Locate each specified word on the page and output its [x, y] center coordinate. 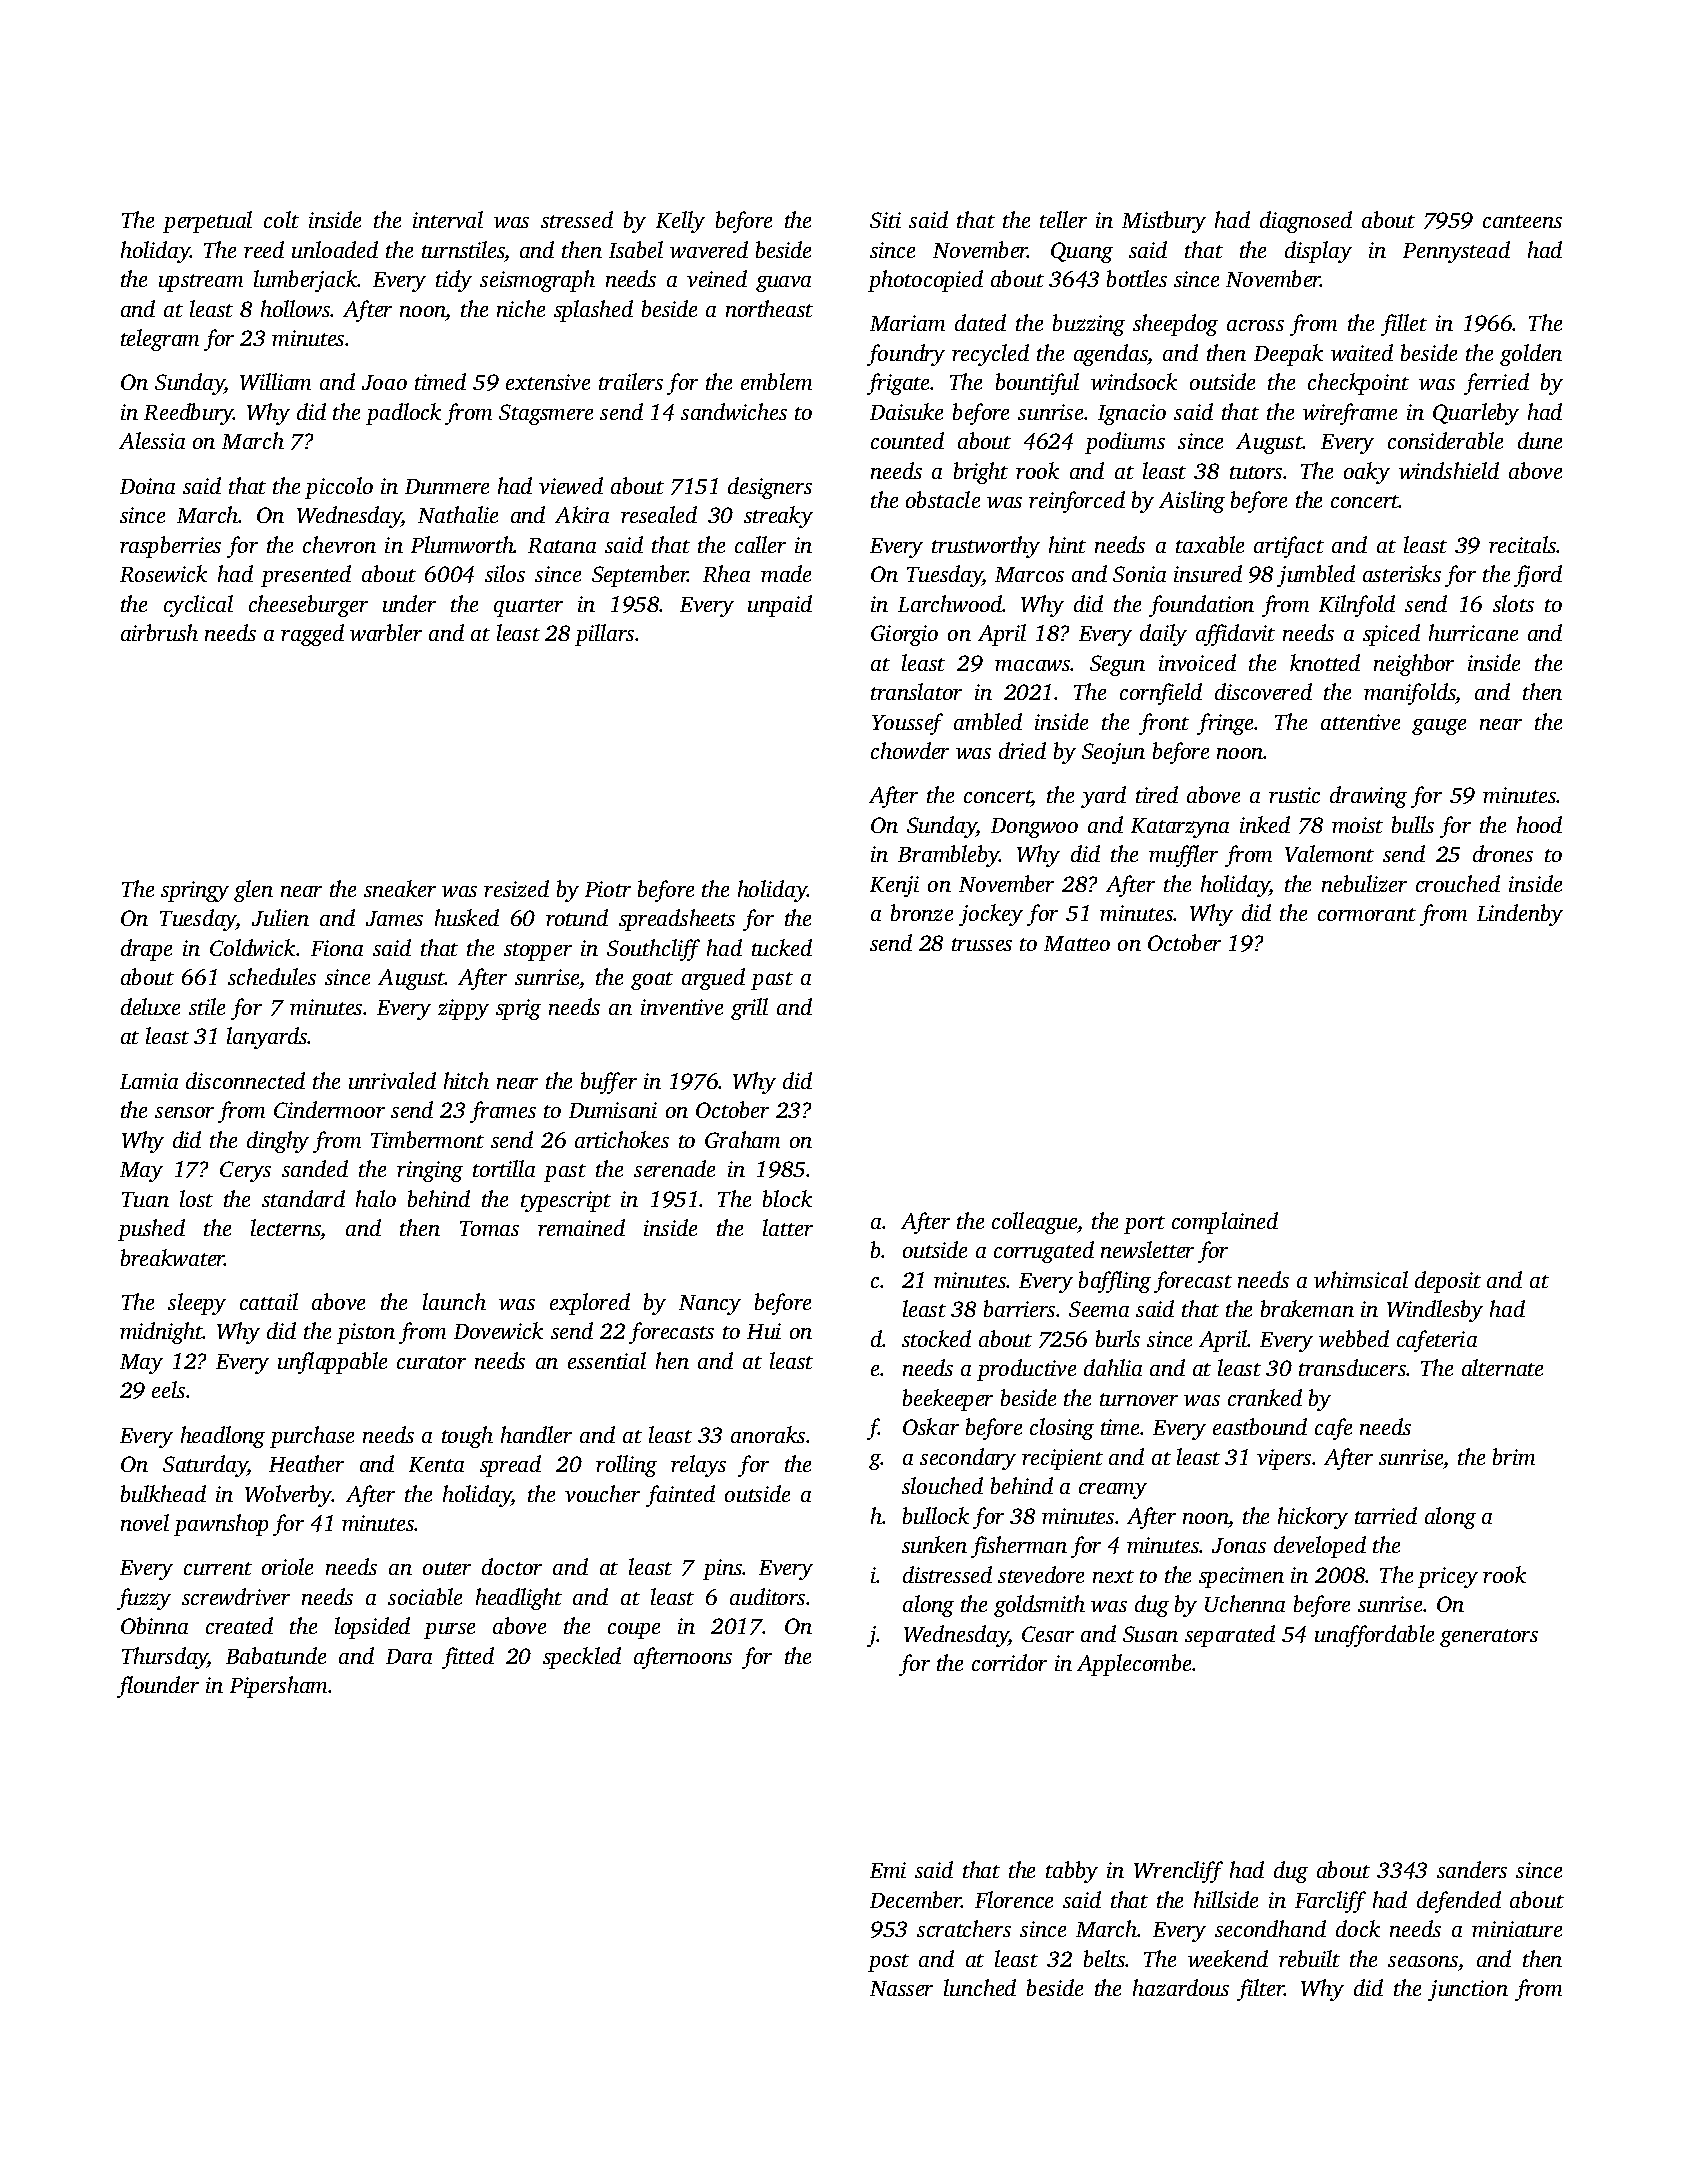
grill [749, 1009]
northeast [769, 308]
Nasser [901, 1988]
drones [1503, 853]
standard [303, 1198]
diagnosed [1306, 222]
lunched [980, 1987]
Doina [147, 486]
